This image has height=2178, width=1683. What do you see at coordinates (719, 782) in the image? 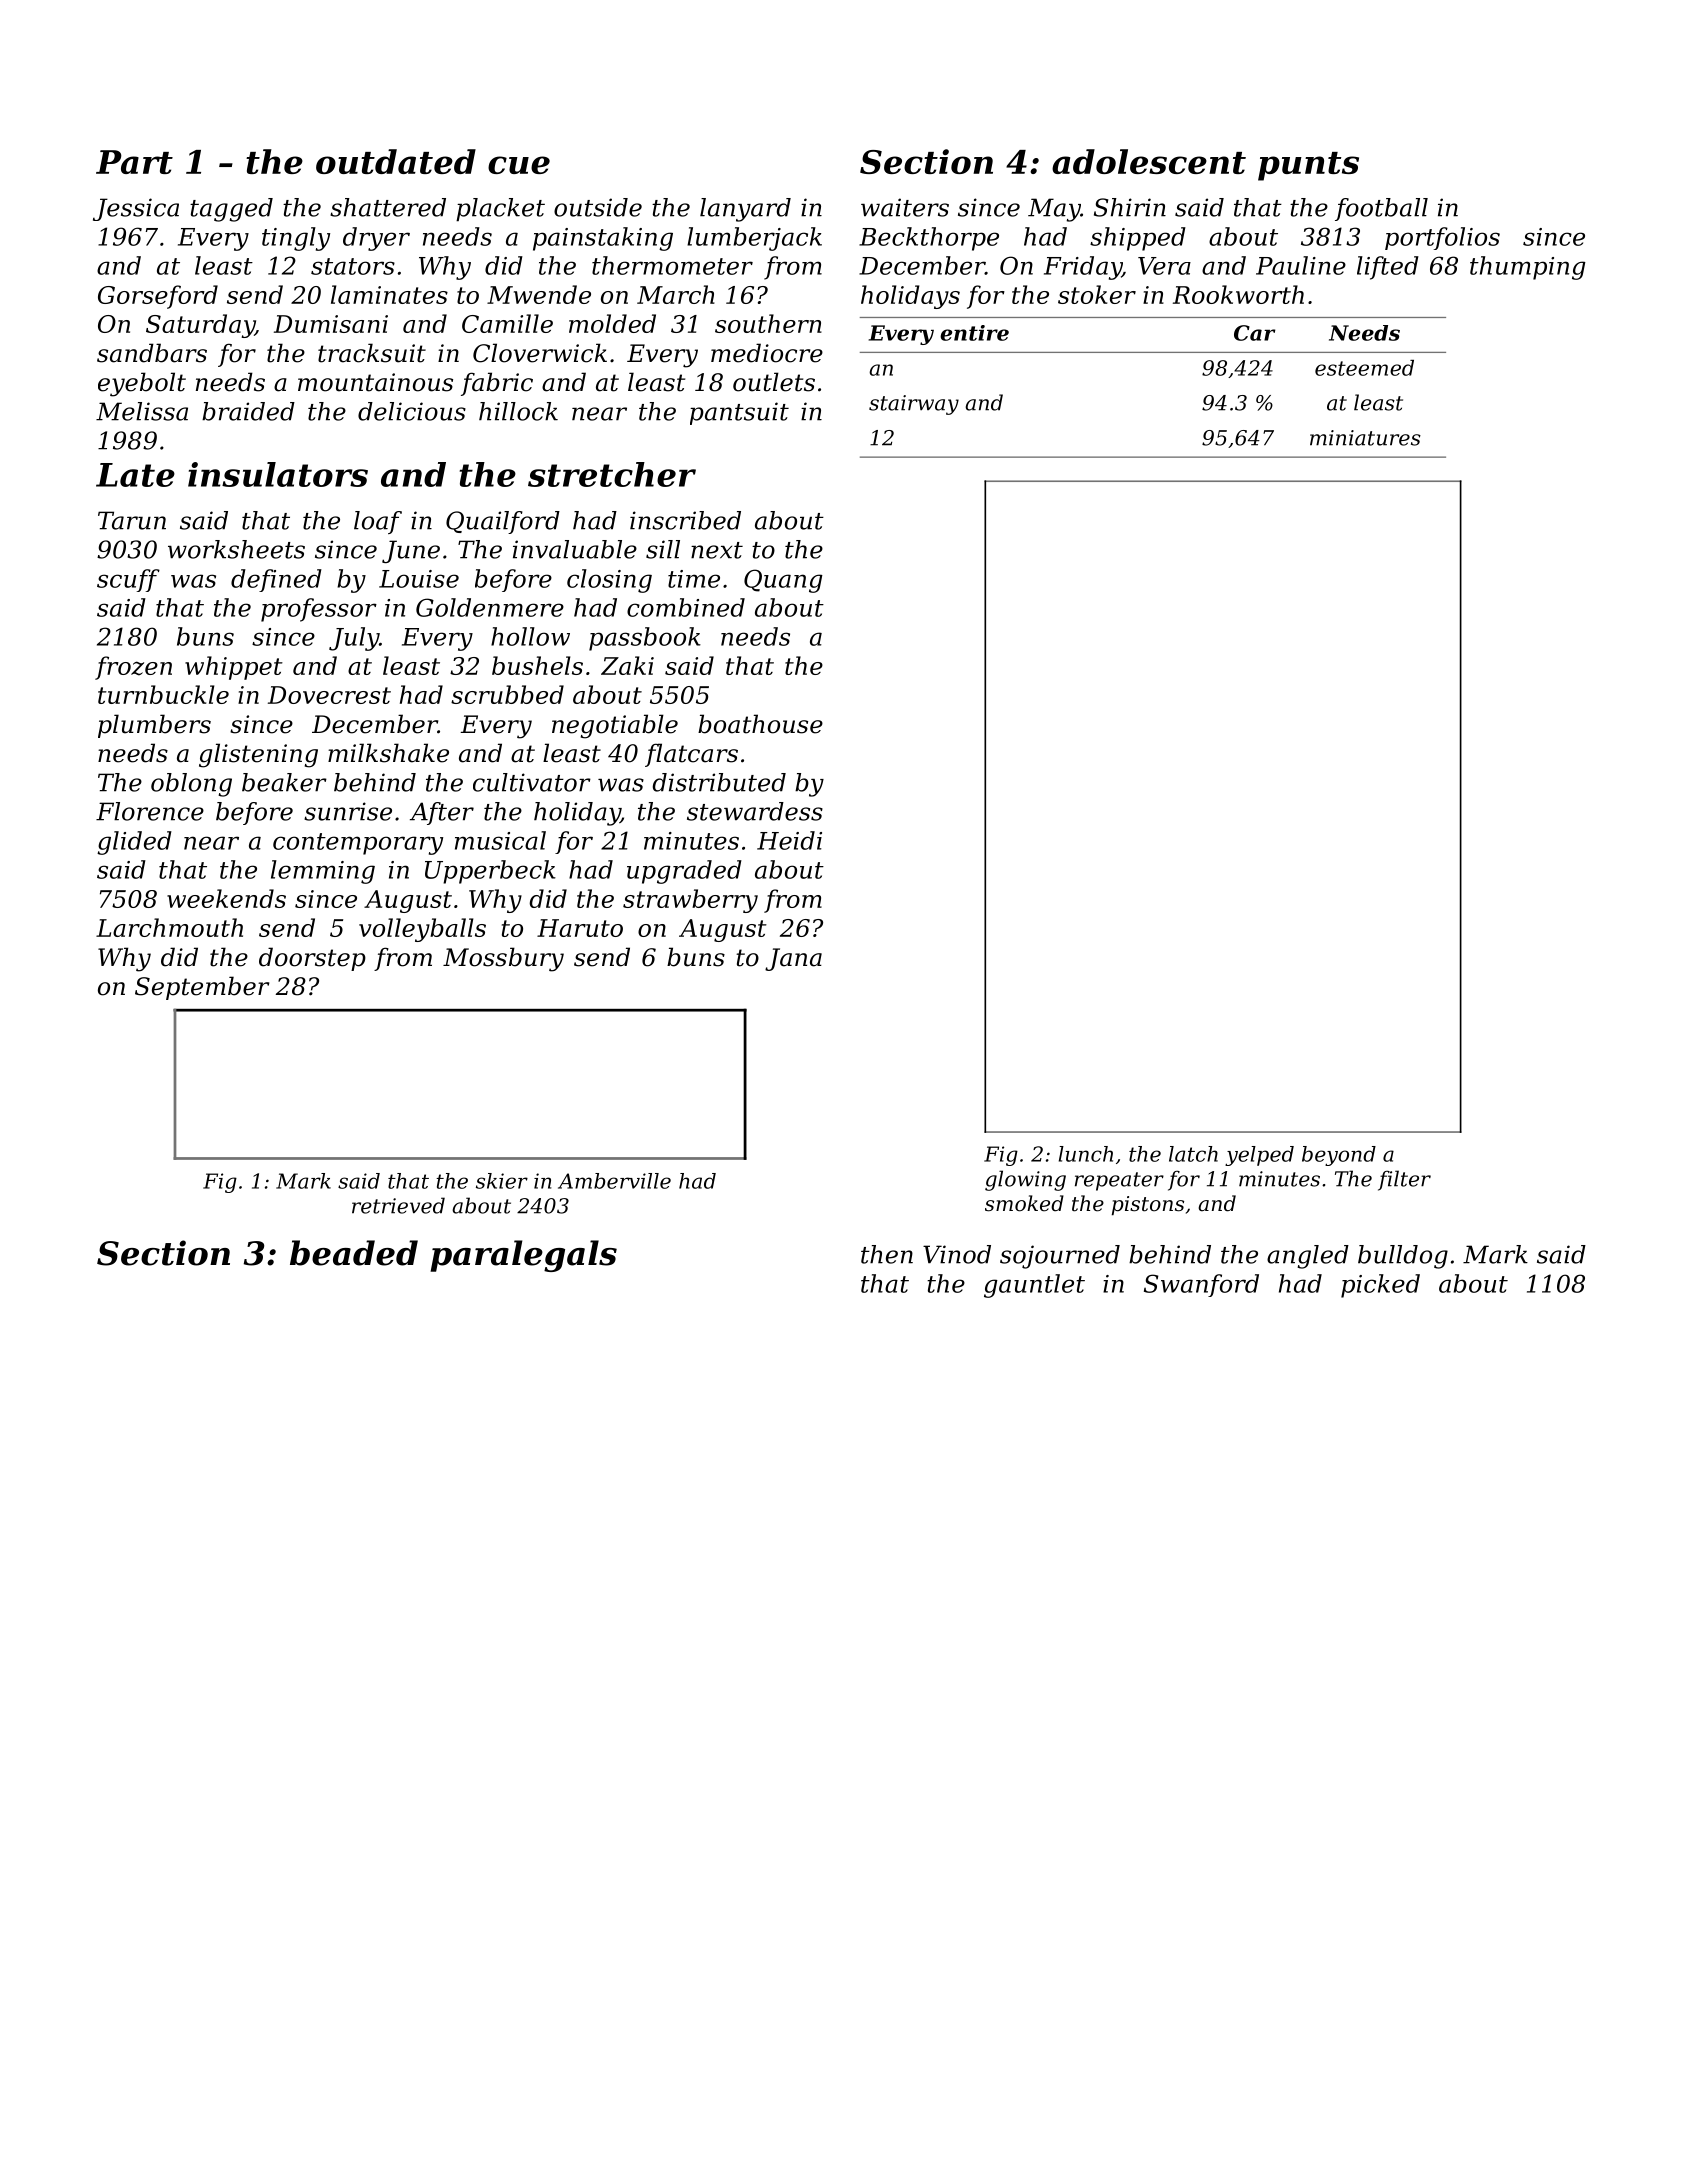
I see `distributed` at bounding box center [719, 782].
